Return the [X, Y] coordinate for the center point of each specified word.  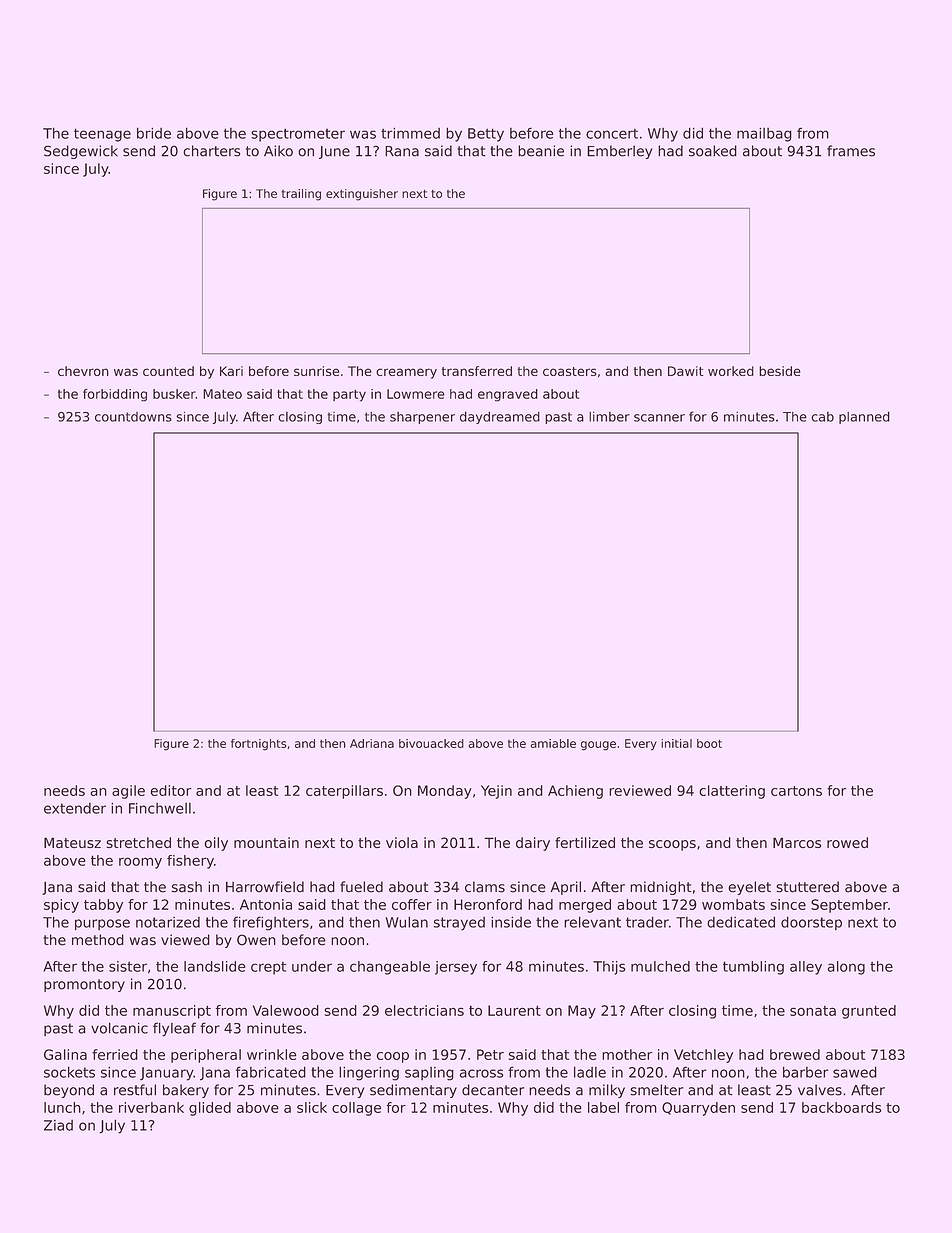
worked [731, 371]
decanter [493, 1090]
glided [210, 1109]
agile [128, 792]
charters [211, 151]
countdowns [133, 417]
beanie [541, 151]
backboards [842, 1107]
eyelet [749, 888]
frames [851, 151]
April [566, 888]
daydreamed [500, 417]
